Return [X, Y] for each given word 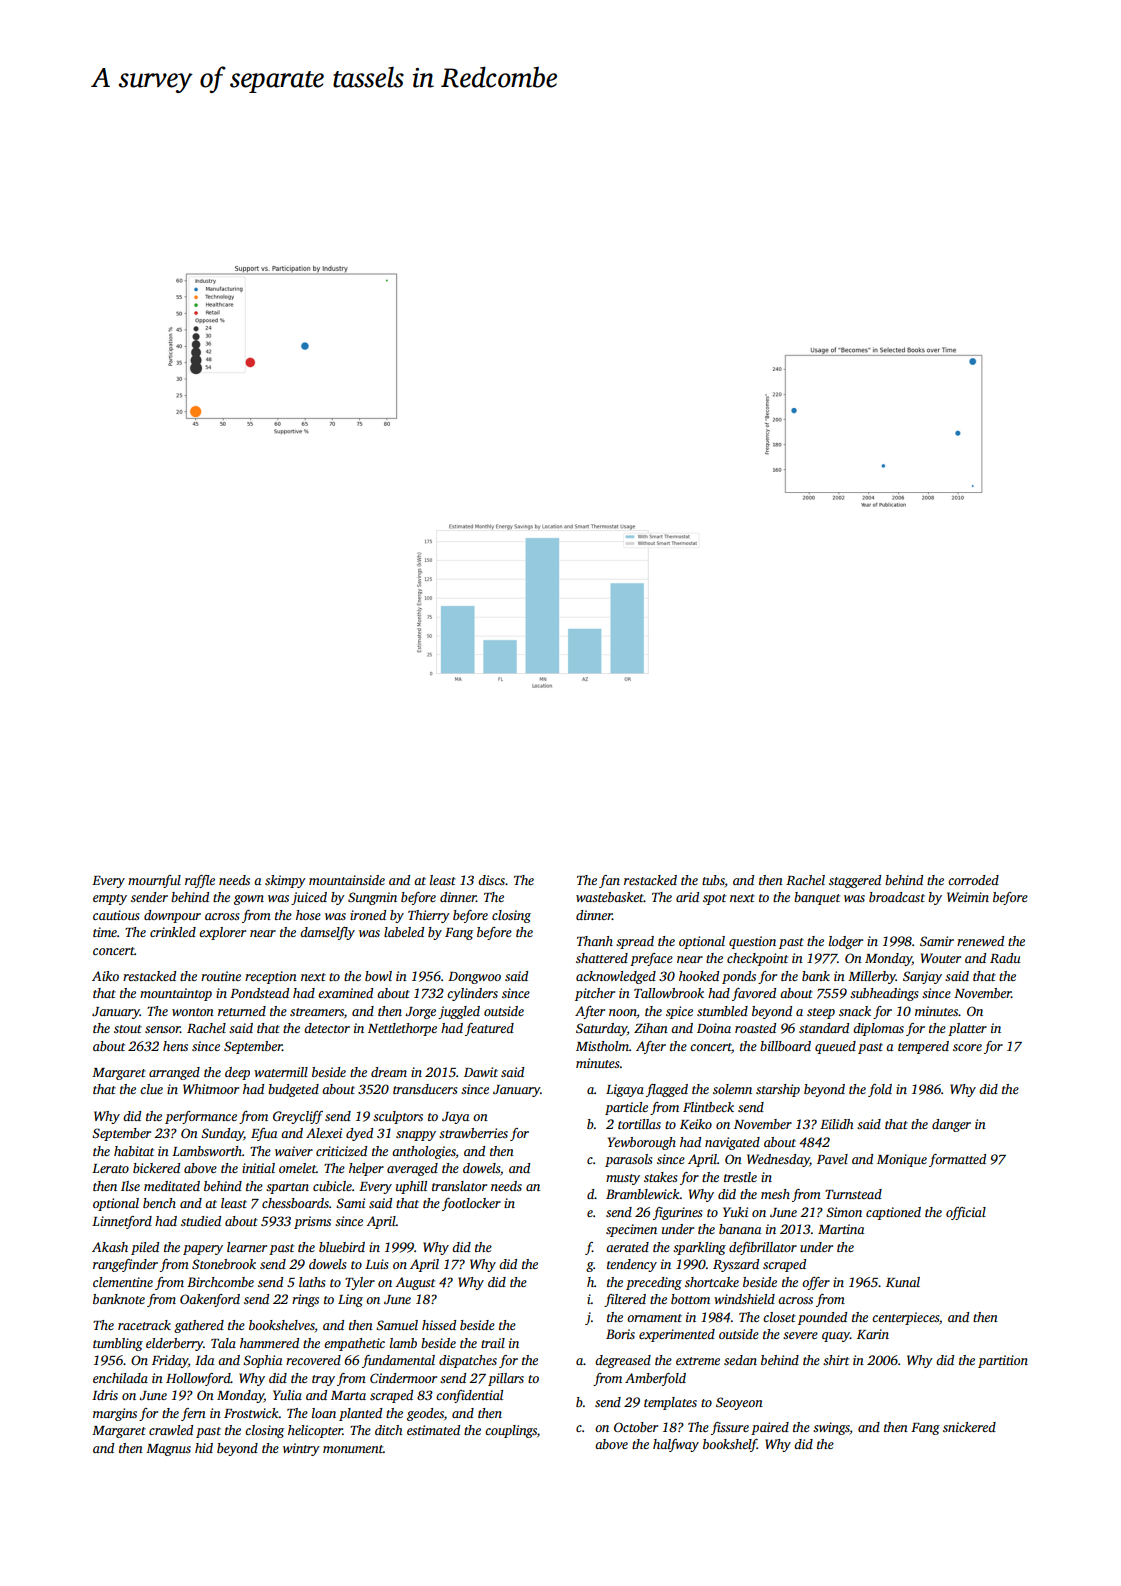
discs [491, 880]
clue [151, 1089]
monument [353, 1449]
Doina [714, 1028]
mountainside [347, 880]
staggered [855, 881]
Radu [1005, 958]
